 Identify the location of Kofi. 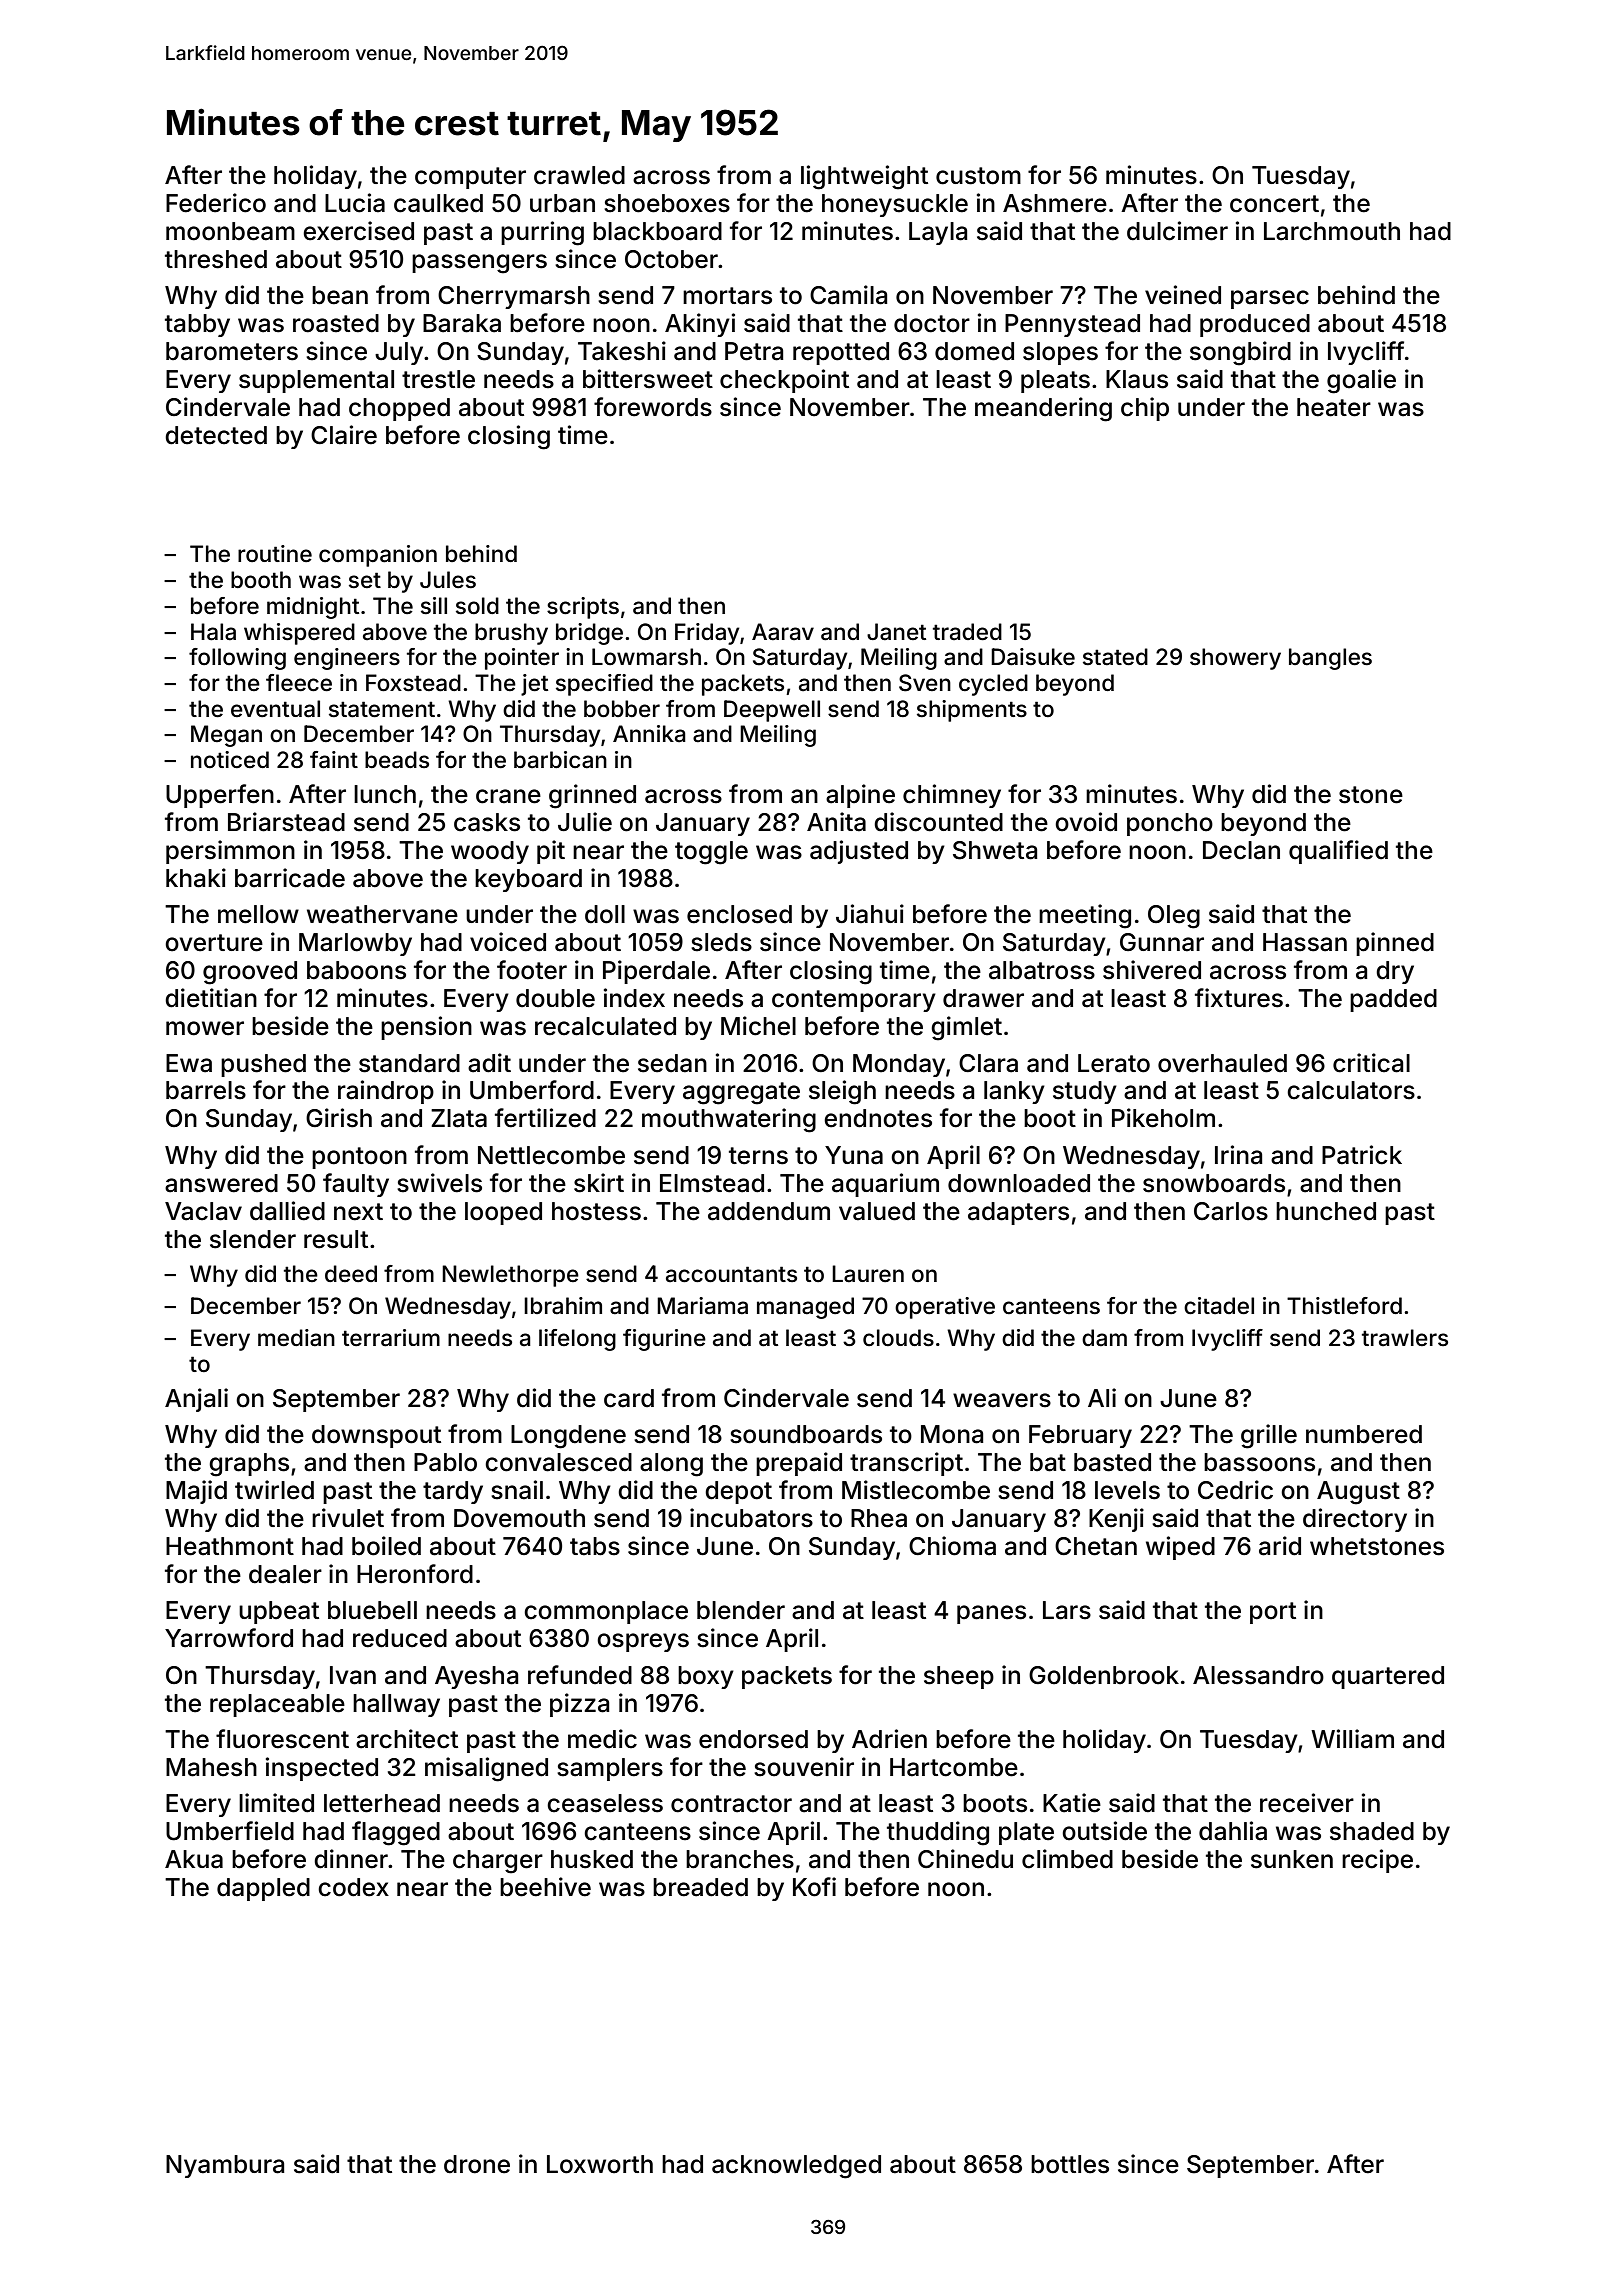
(814, 1887).
